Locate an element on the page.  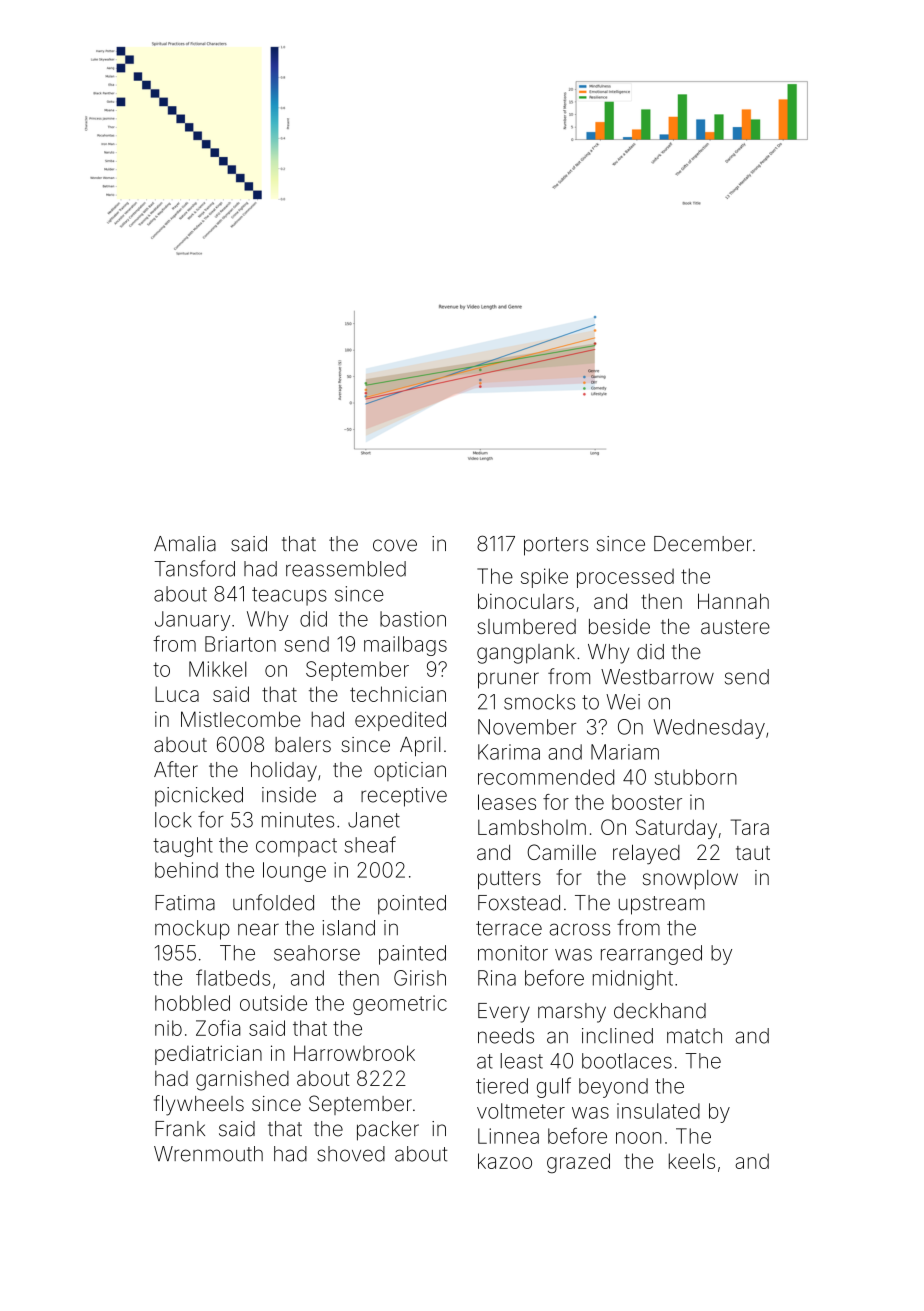
unfolded is located at coordinates (273, 902).
